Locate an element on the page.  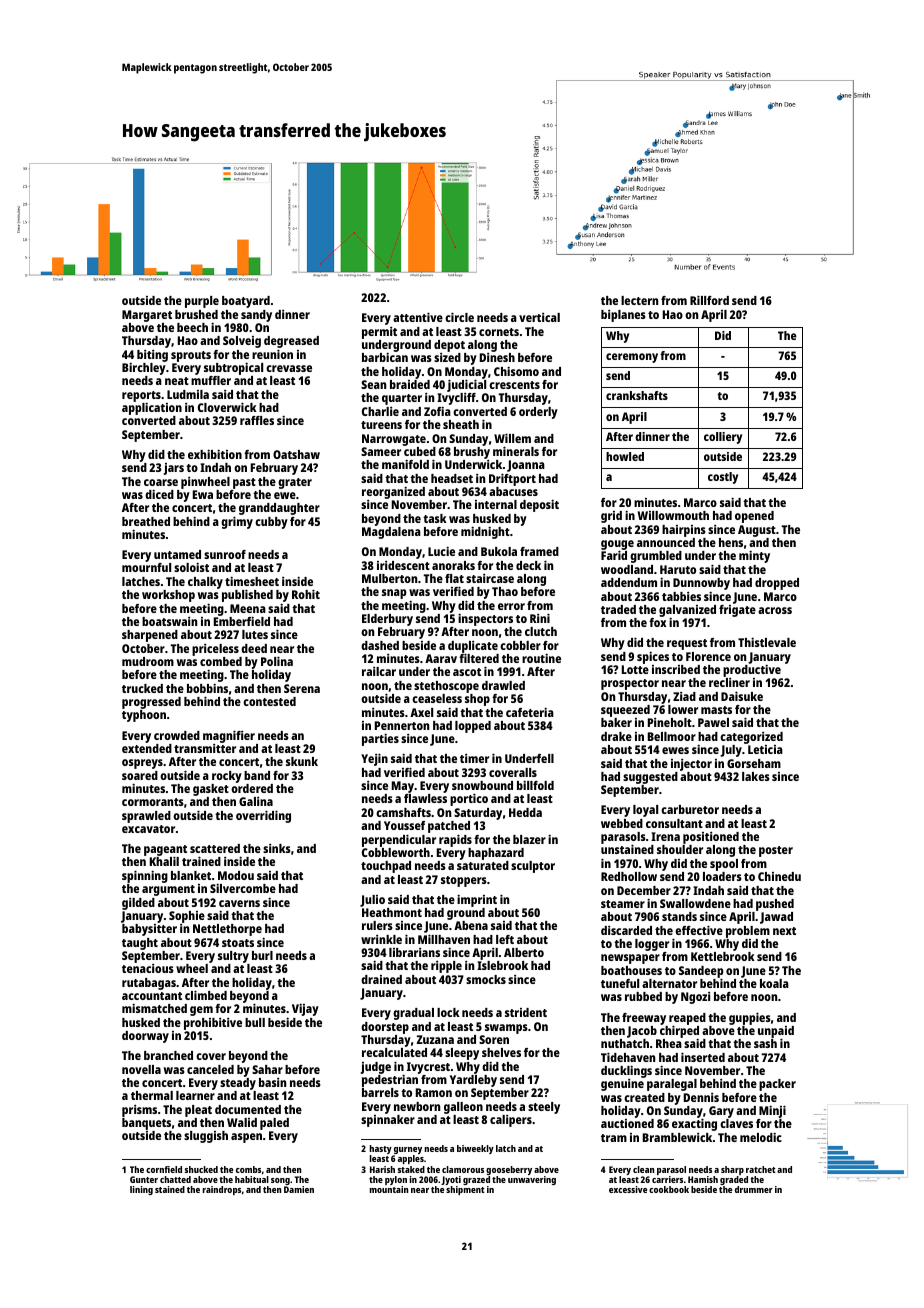
minty is located at coordinates (754, 556).
